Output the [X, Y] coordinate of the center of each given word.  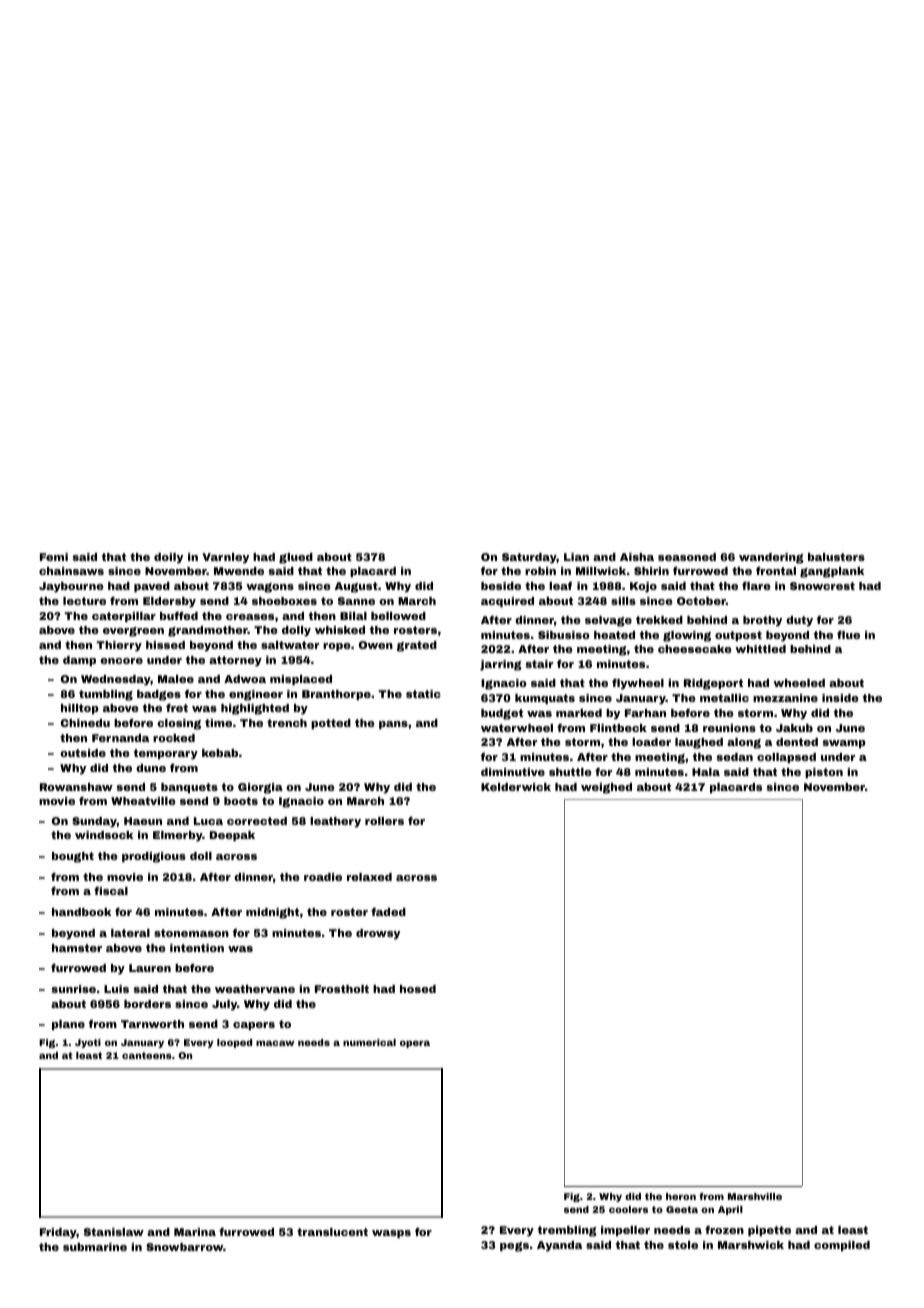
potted [331, 724]
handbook [81, 912]
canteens [147, 1055]
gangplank [832, 572]
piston [824, 773]
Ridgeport [713, 684]
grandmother [208, 631]
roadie [323, 877]
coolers [628, 1209]
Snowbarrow [184, 1247]
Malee [176, 679]
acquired [507, 602]
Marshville [755, 1196]
